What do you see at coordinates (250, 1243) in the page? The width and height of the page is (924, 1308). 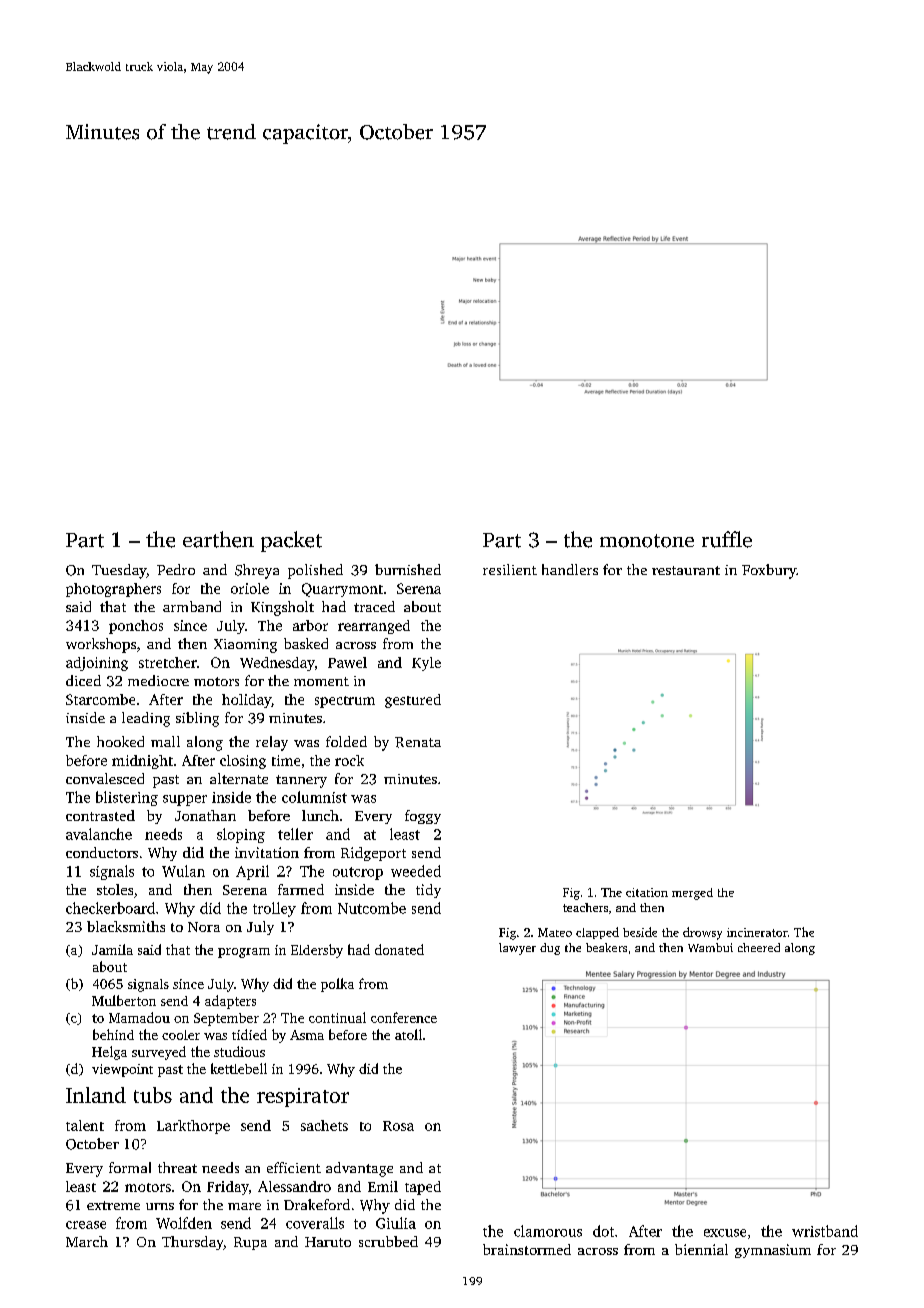 I see `Rupa` at bounding box center [250, 1243].
